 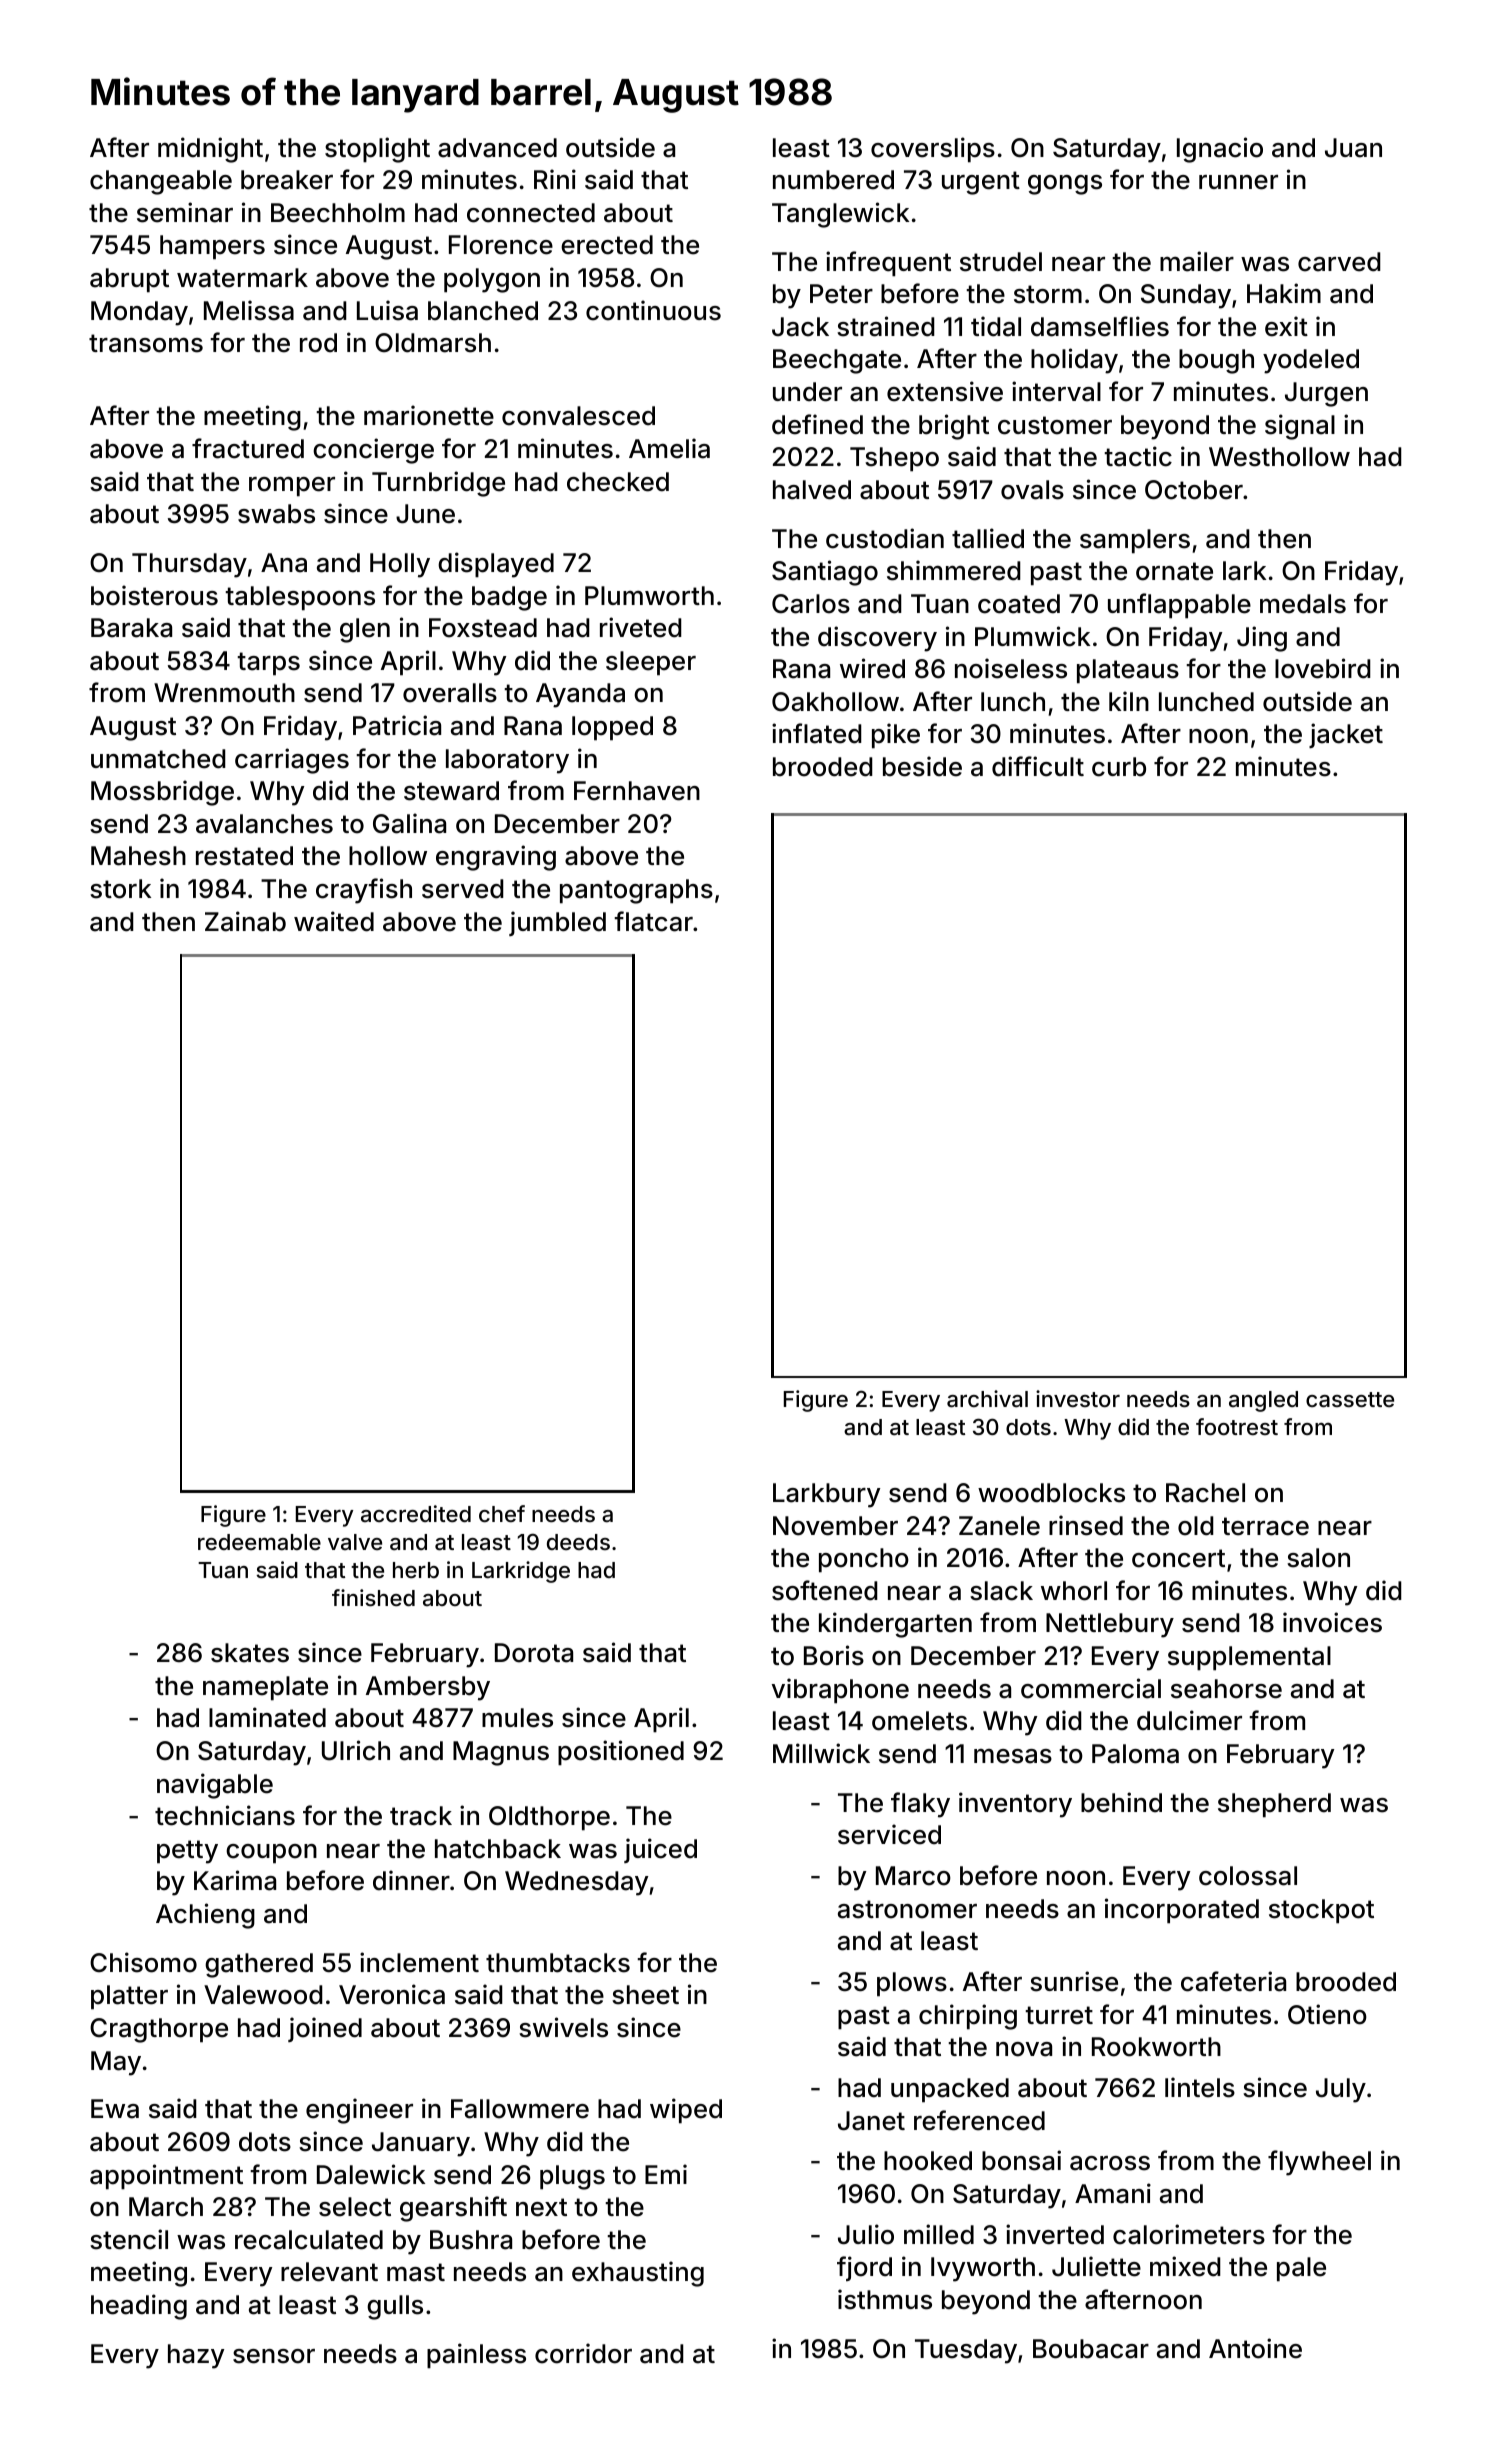 I want to click on transoms, so click(x=146, y=343).
